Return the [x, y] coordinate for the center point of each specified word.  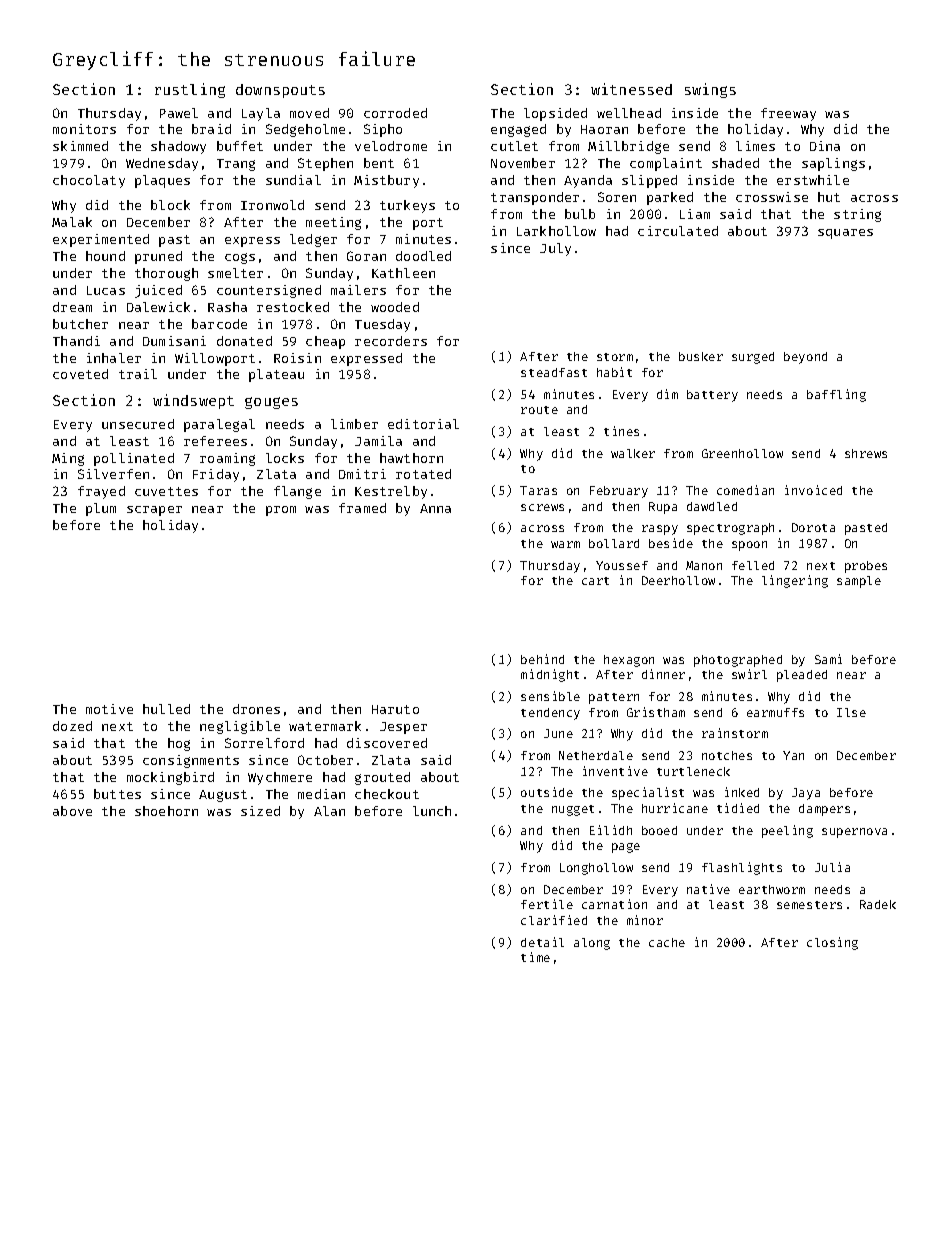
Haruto [395, 709]
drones [256, 709]
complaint [666, 164]
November [523, 163]
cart [595, 581]
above [72, 811]
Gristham [656, 712]
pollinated [134, 459]
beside [671, 543]
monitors [84, 129]
